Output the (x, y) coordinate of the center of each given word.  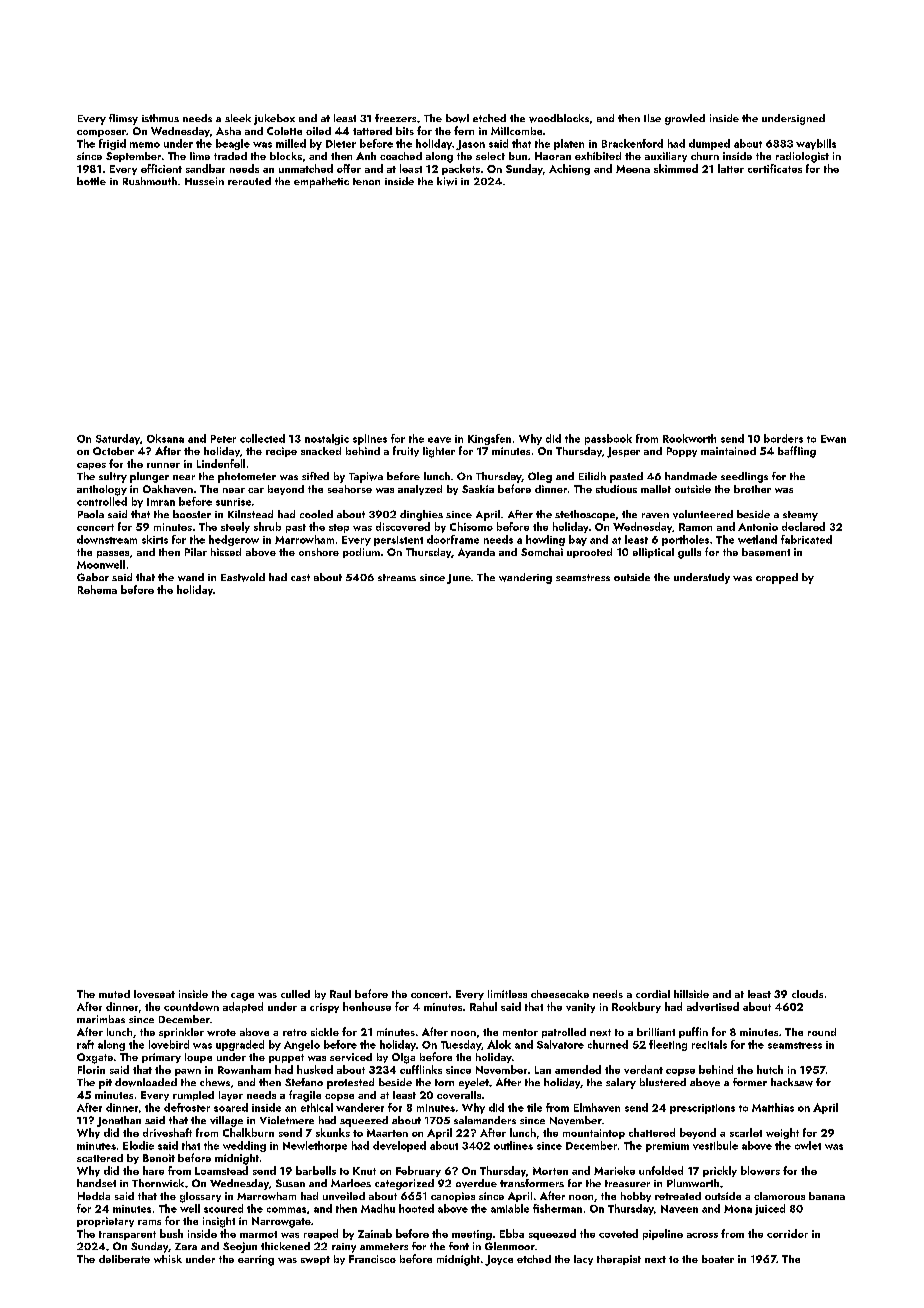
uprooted (589, 553)
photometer (247, 477)
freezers (395, 118)
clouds (807, 994)
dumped (709, 144)
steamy (800, 516)
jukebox (274, 119)
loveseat (154, 994)
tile (534, 1107)
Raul (340, 994)
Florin (91, 1069)
